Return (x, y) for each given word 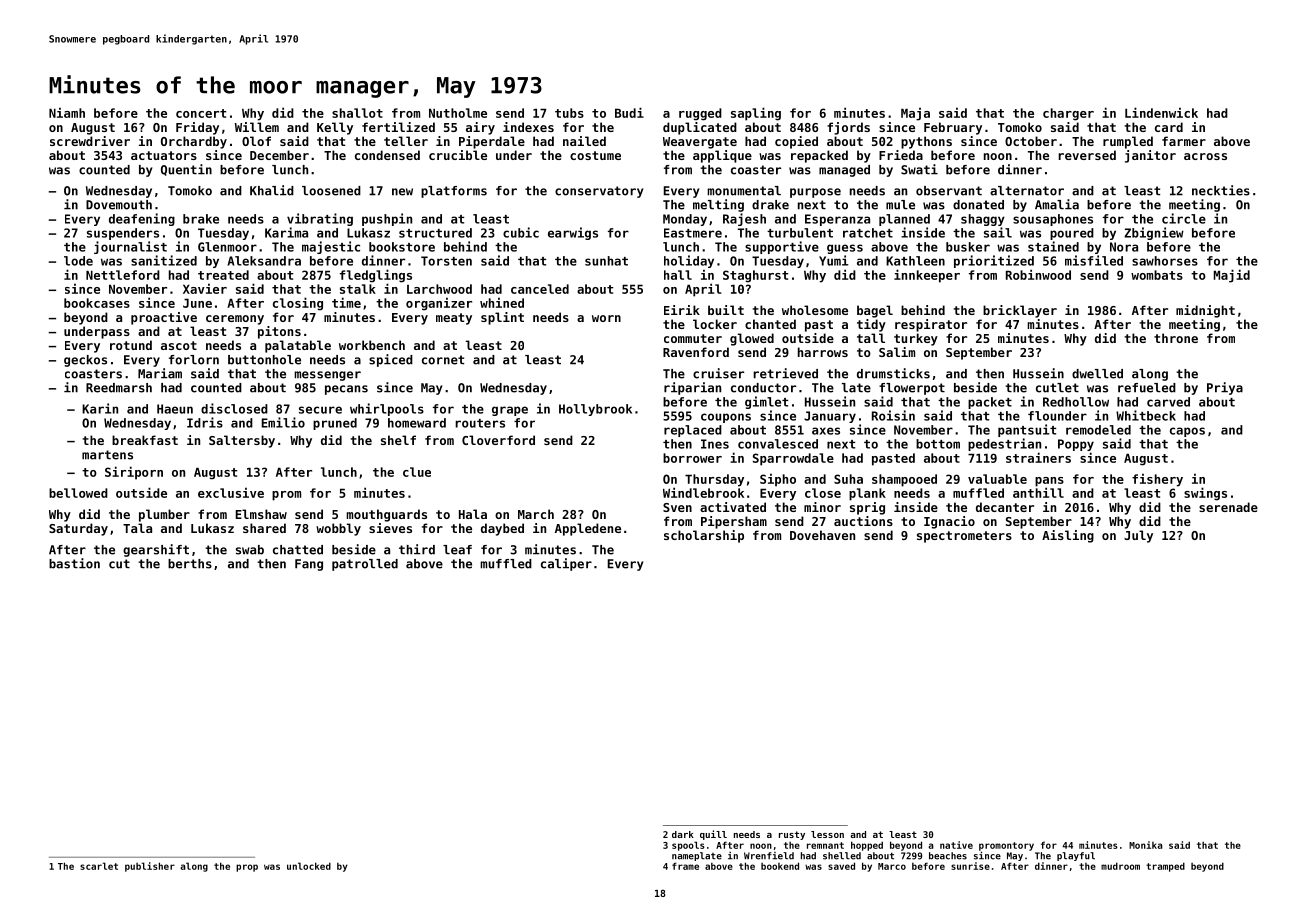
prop (247, 868)
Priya (1225, 388)
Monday (685, 220)
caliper (566, 564)
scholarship (704, 536)
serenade (1228, 507)
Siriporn (134, 473)
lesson (827, 834)
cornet (443, 360)
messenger (327, 376)
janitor (1150, 156)
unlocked (309, 866)
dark (683, 834)
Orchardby (194, 142)
